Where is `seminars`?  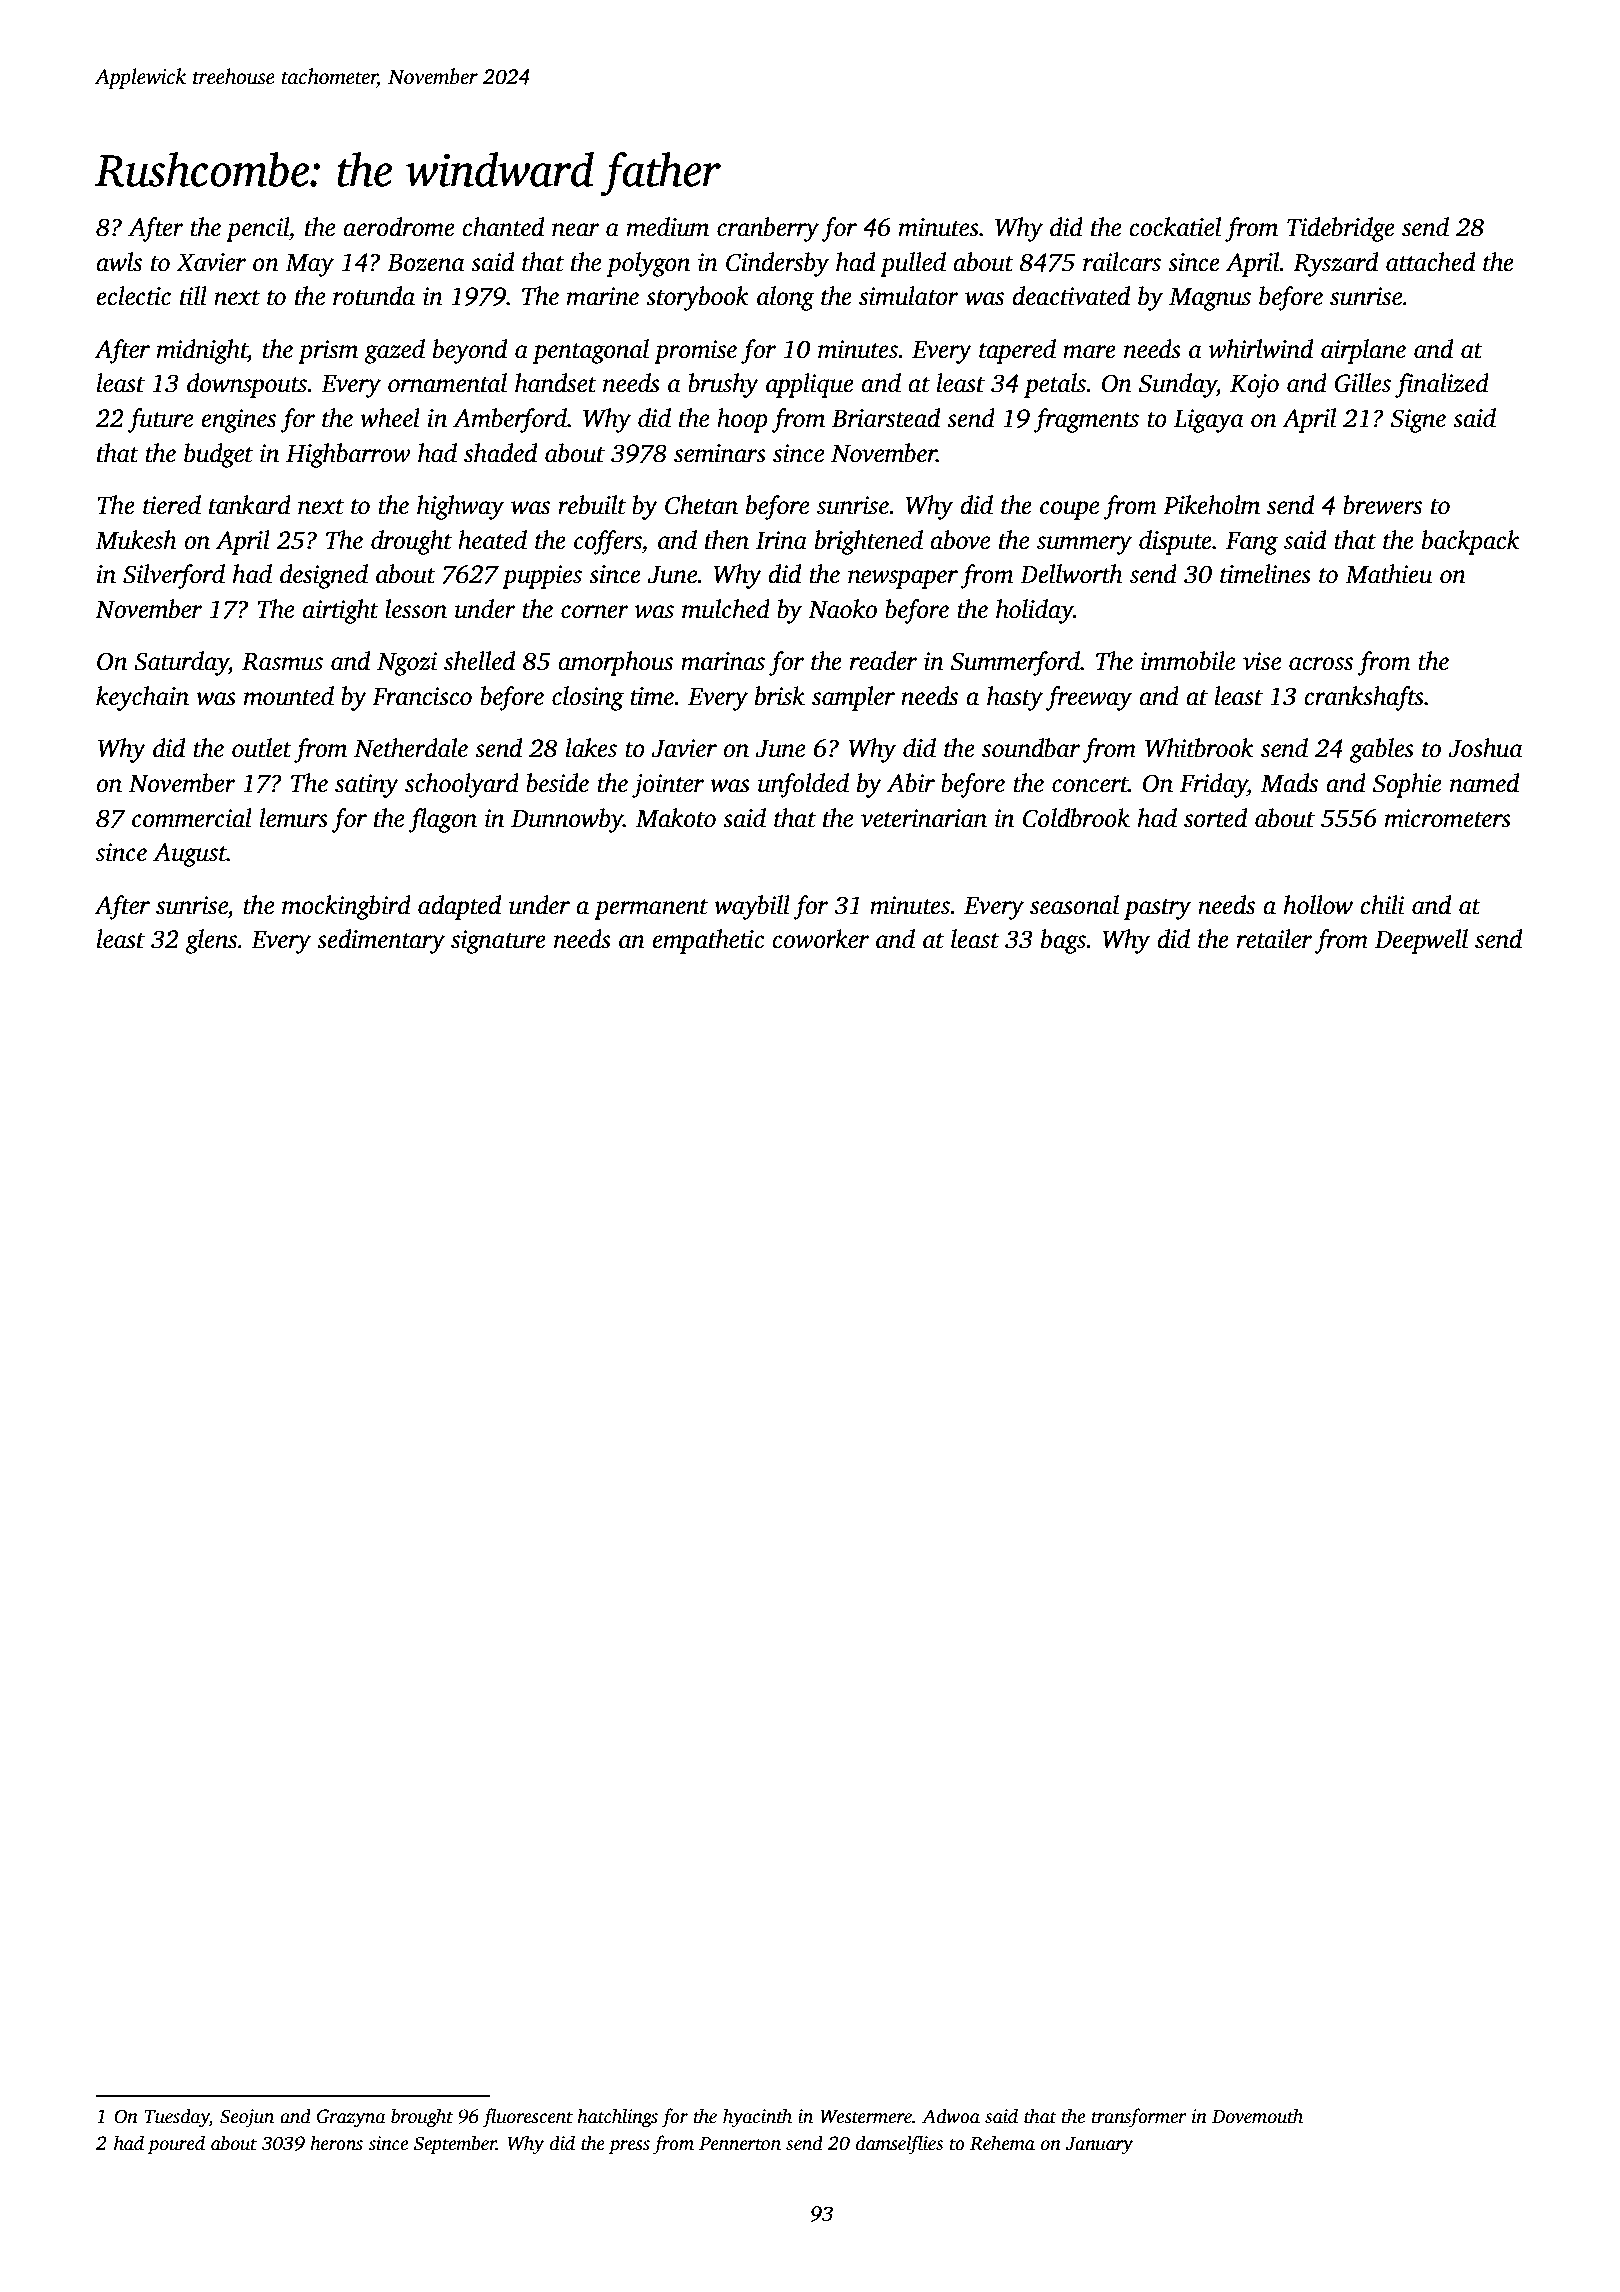
seminars is located at coordinates (720, 453).
